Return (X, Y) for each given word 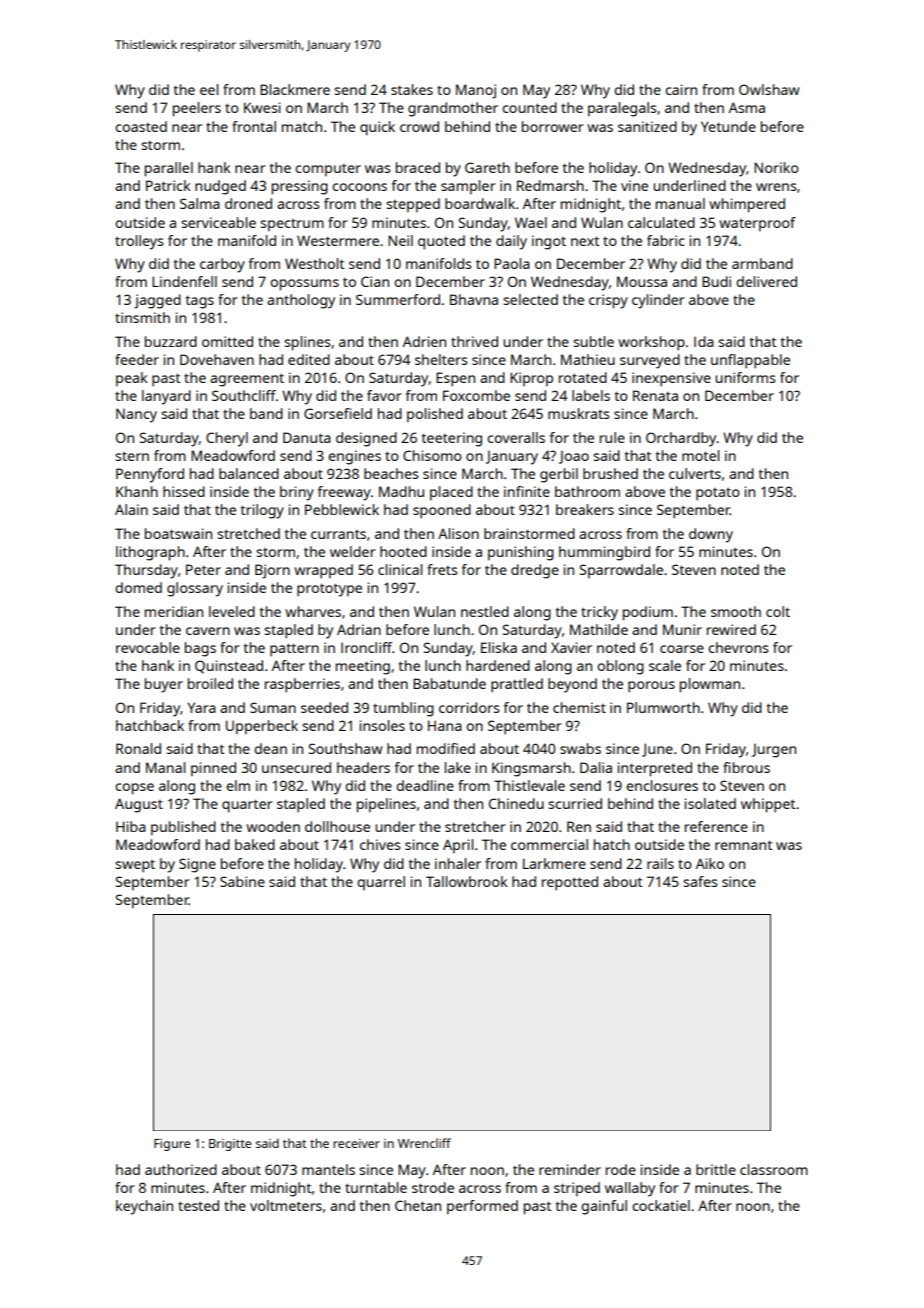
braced (418, 167)
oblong (620, 667)
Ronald (138, 748)
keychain (144, 1207)
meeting (363, 667)
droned (248, 203)
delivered (766, 281)
